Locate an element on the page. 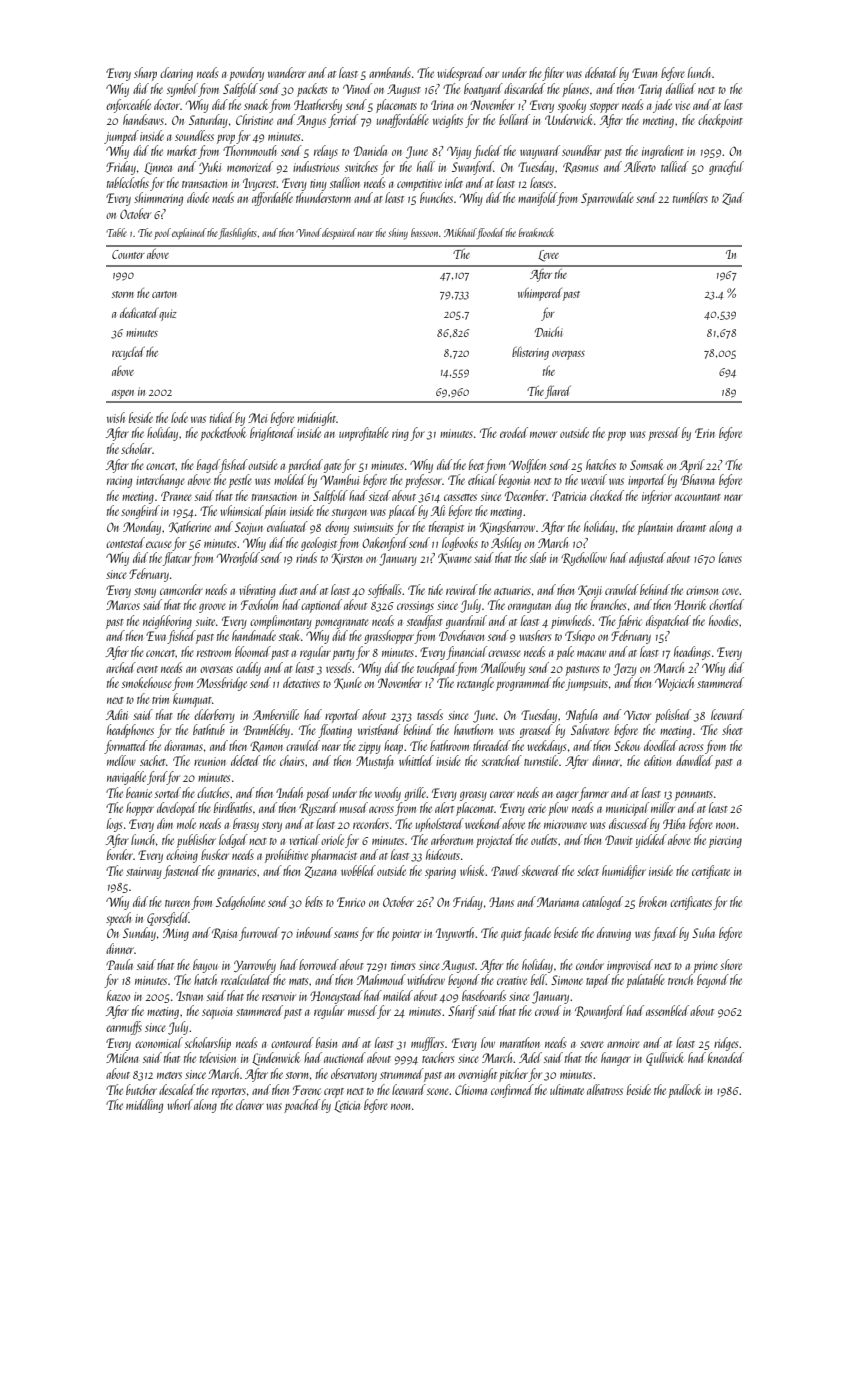 The height and width of the document is (1400, 849). placed is located at coordinates (402, 512).
